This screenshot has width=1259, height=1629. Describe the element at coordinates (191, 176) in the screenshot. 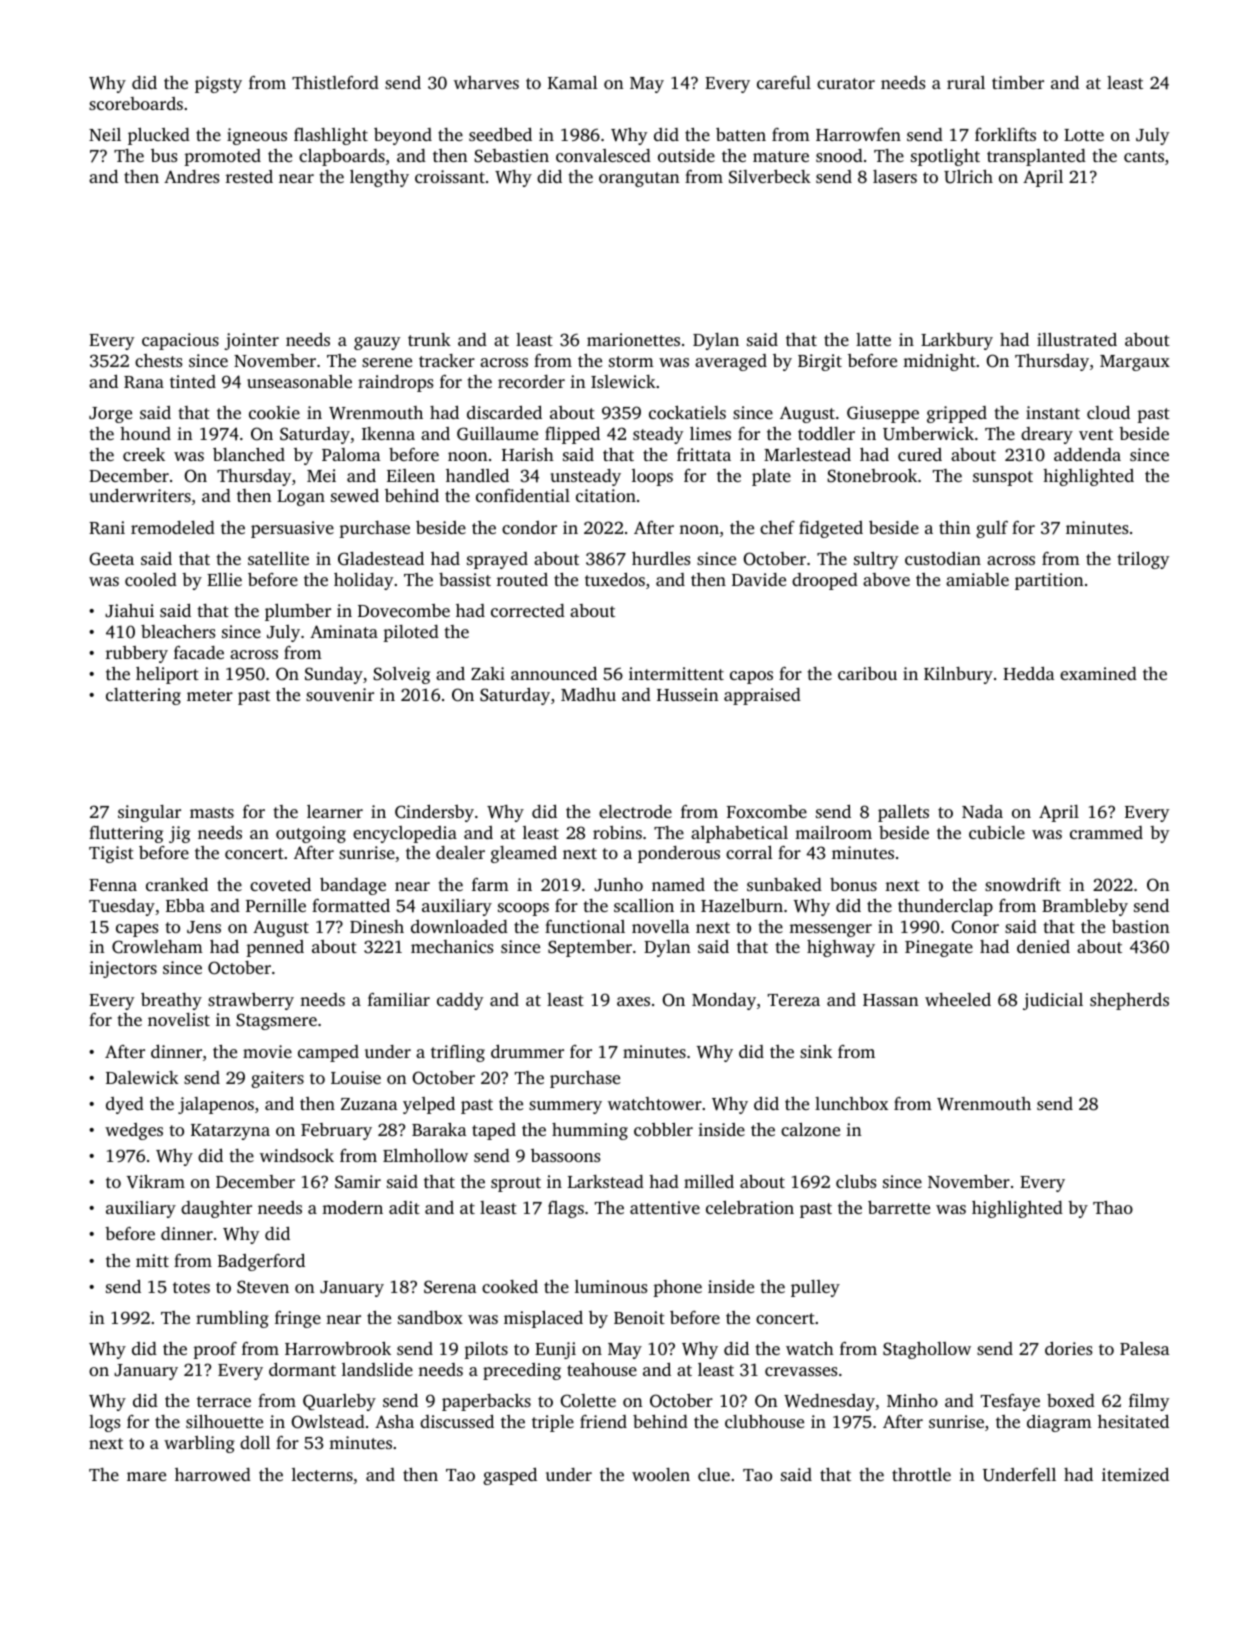

I see `Andres` at that location.
